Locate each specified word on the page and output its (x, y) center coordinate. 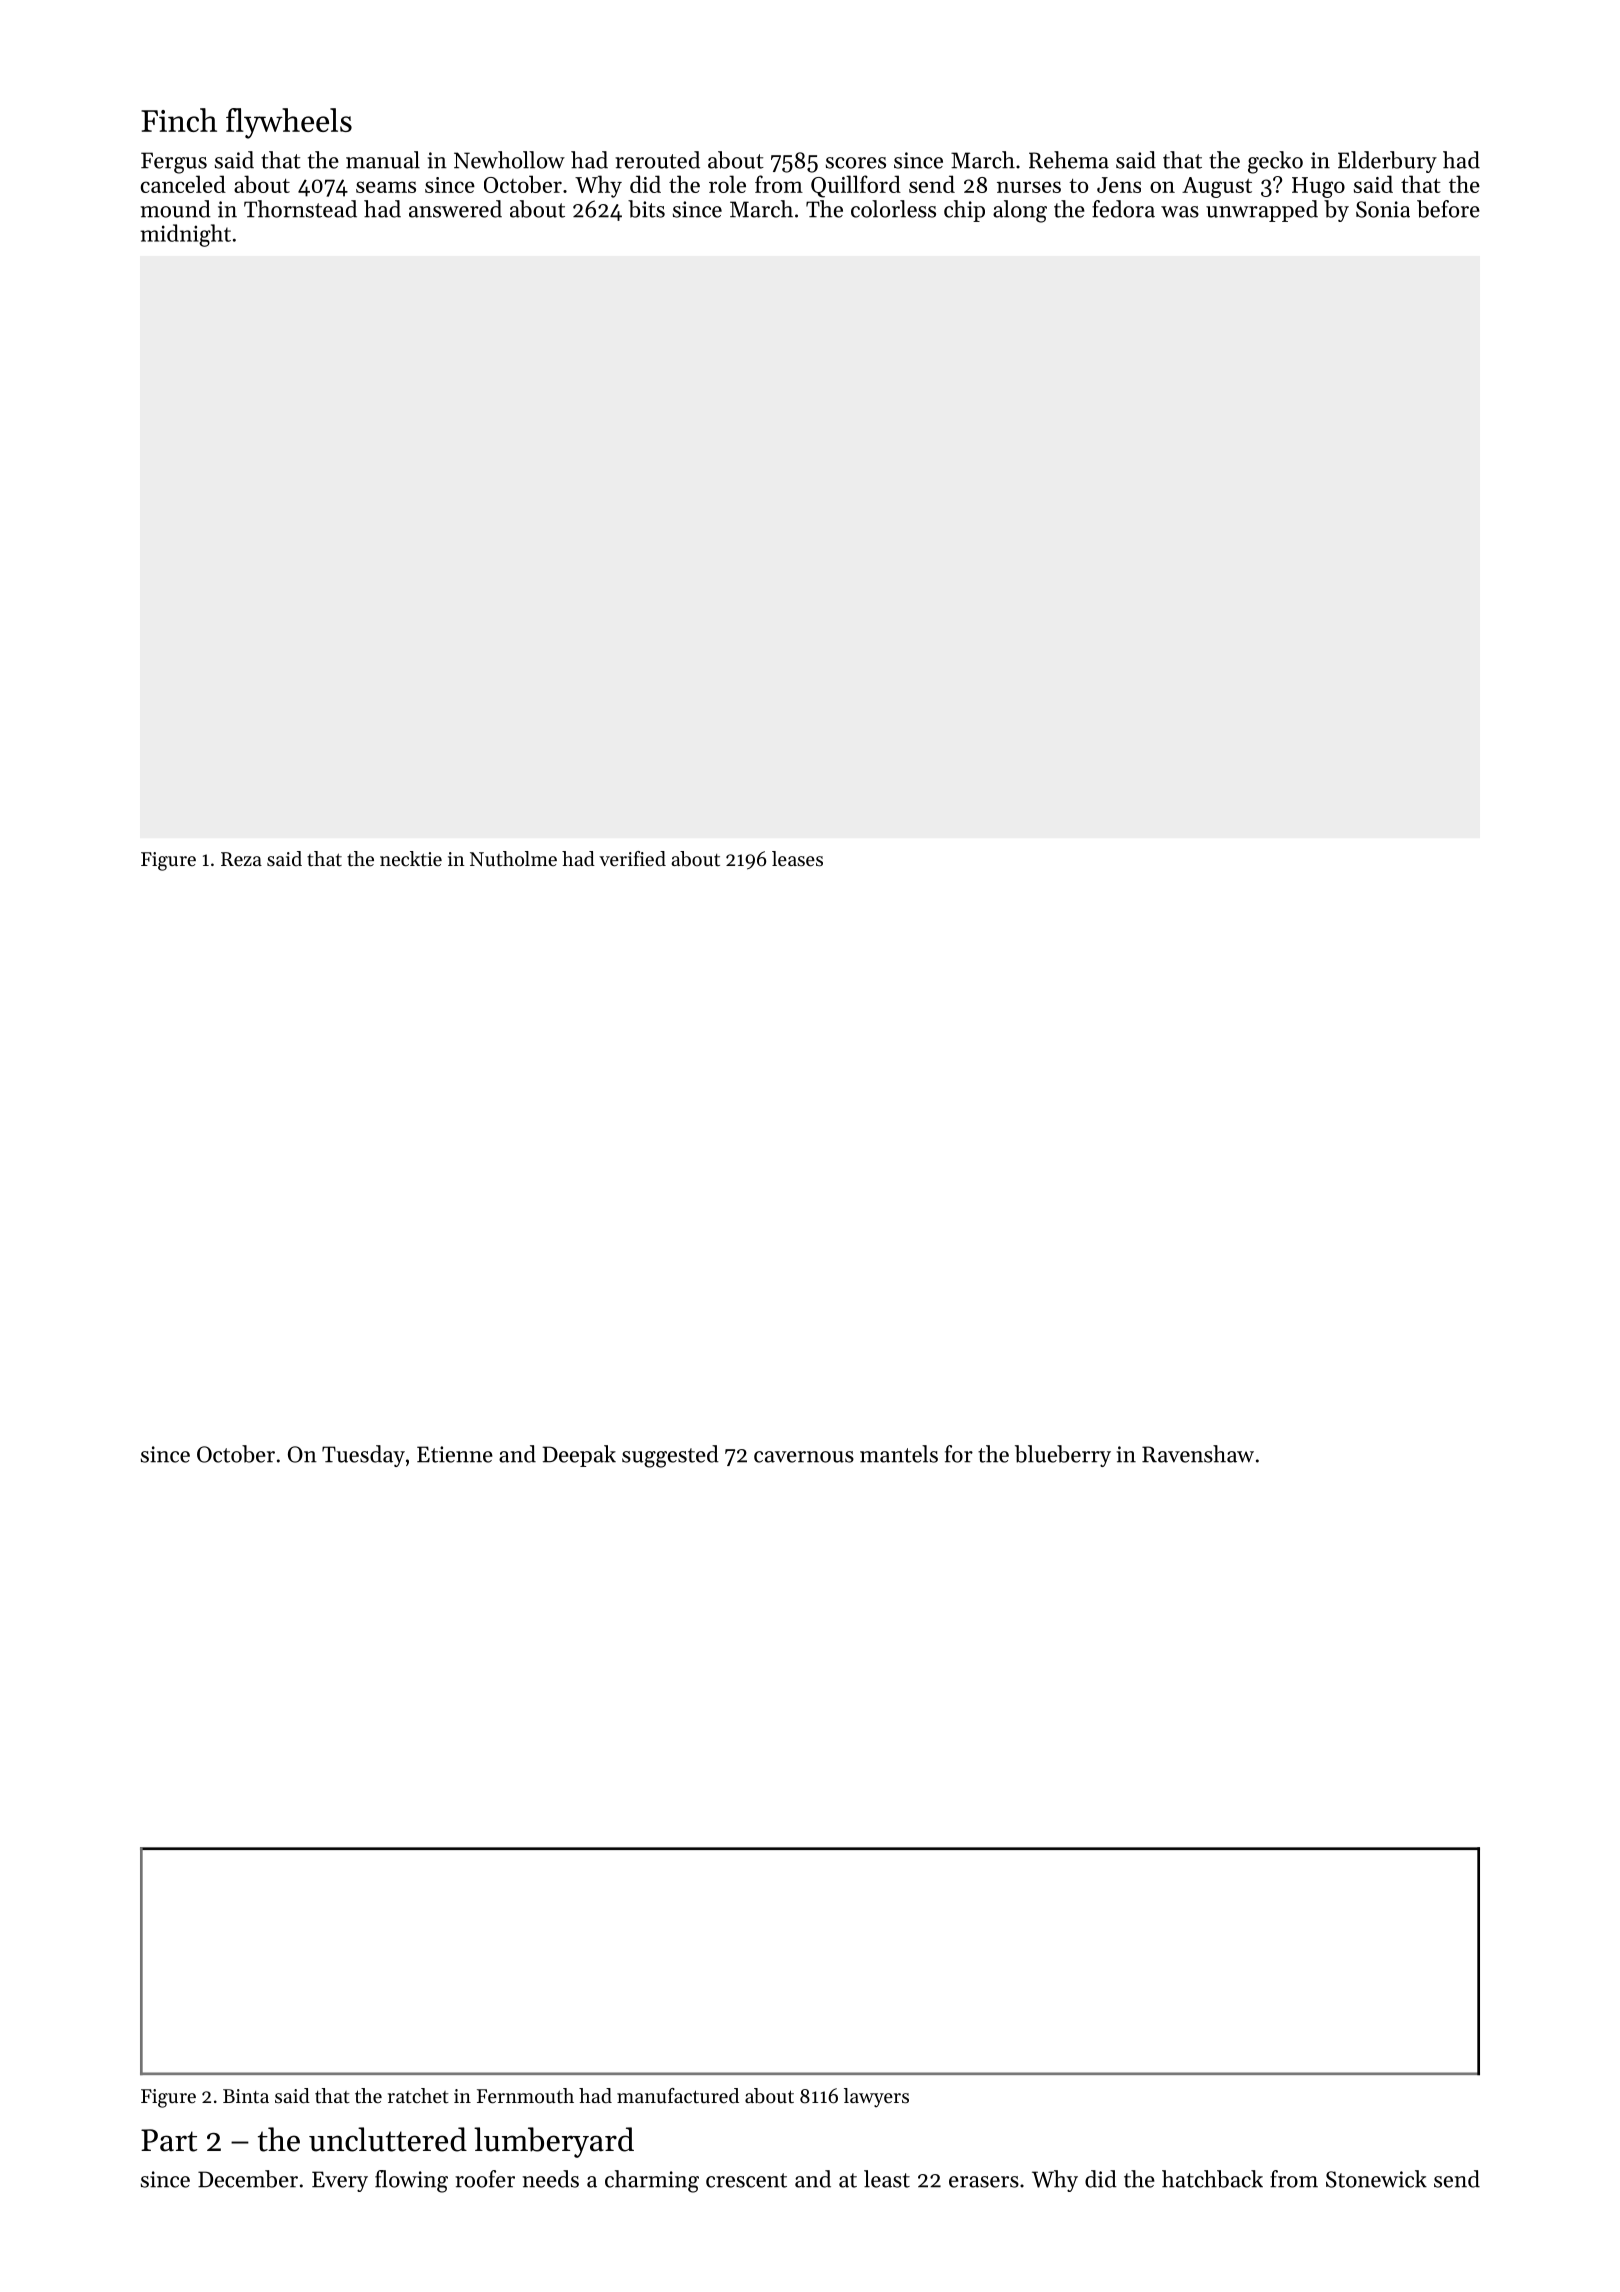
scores (856, 163)
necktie (411, 859)
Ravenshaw (1198, 1454)
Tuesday (363, 1456)
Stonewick (1376, 2179)
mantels (899, 1454)
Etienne (455, 1454)
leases (797, 859)
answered (455, 209)
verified (632, 859)
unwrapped (1262, 211)
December (248, 2179)
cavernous (804, 1457)
